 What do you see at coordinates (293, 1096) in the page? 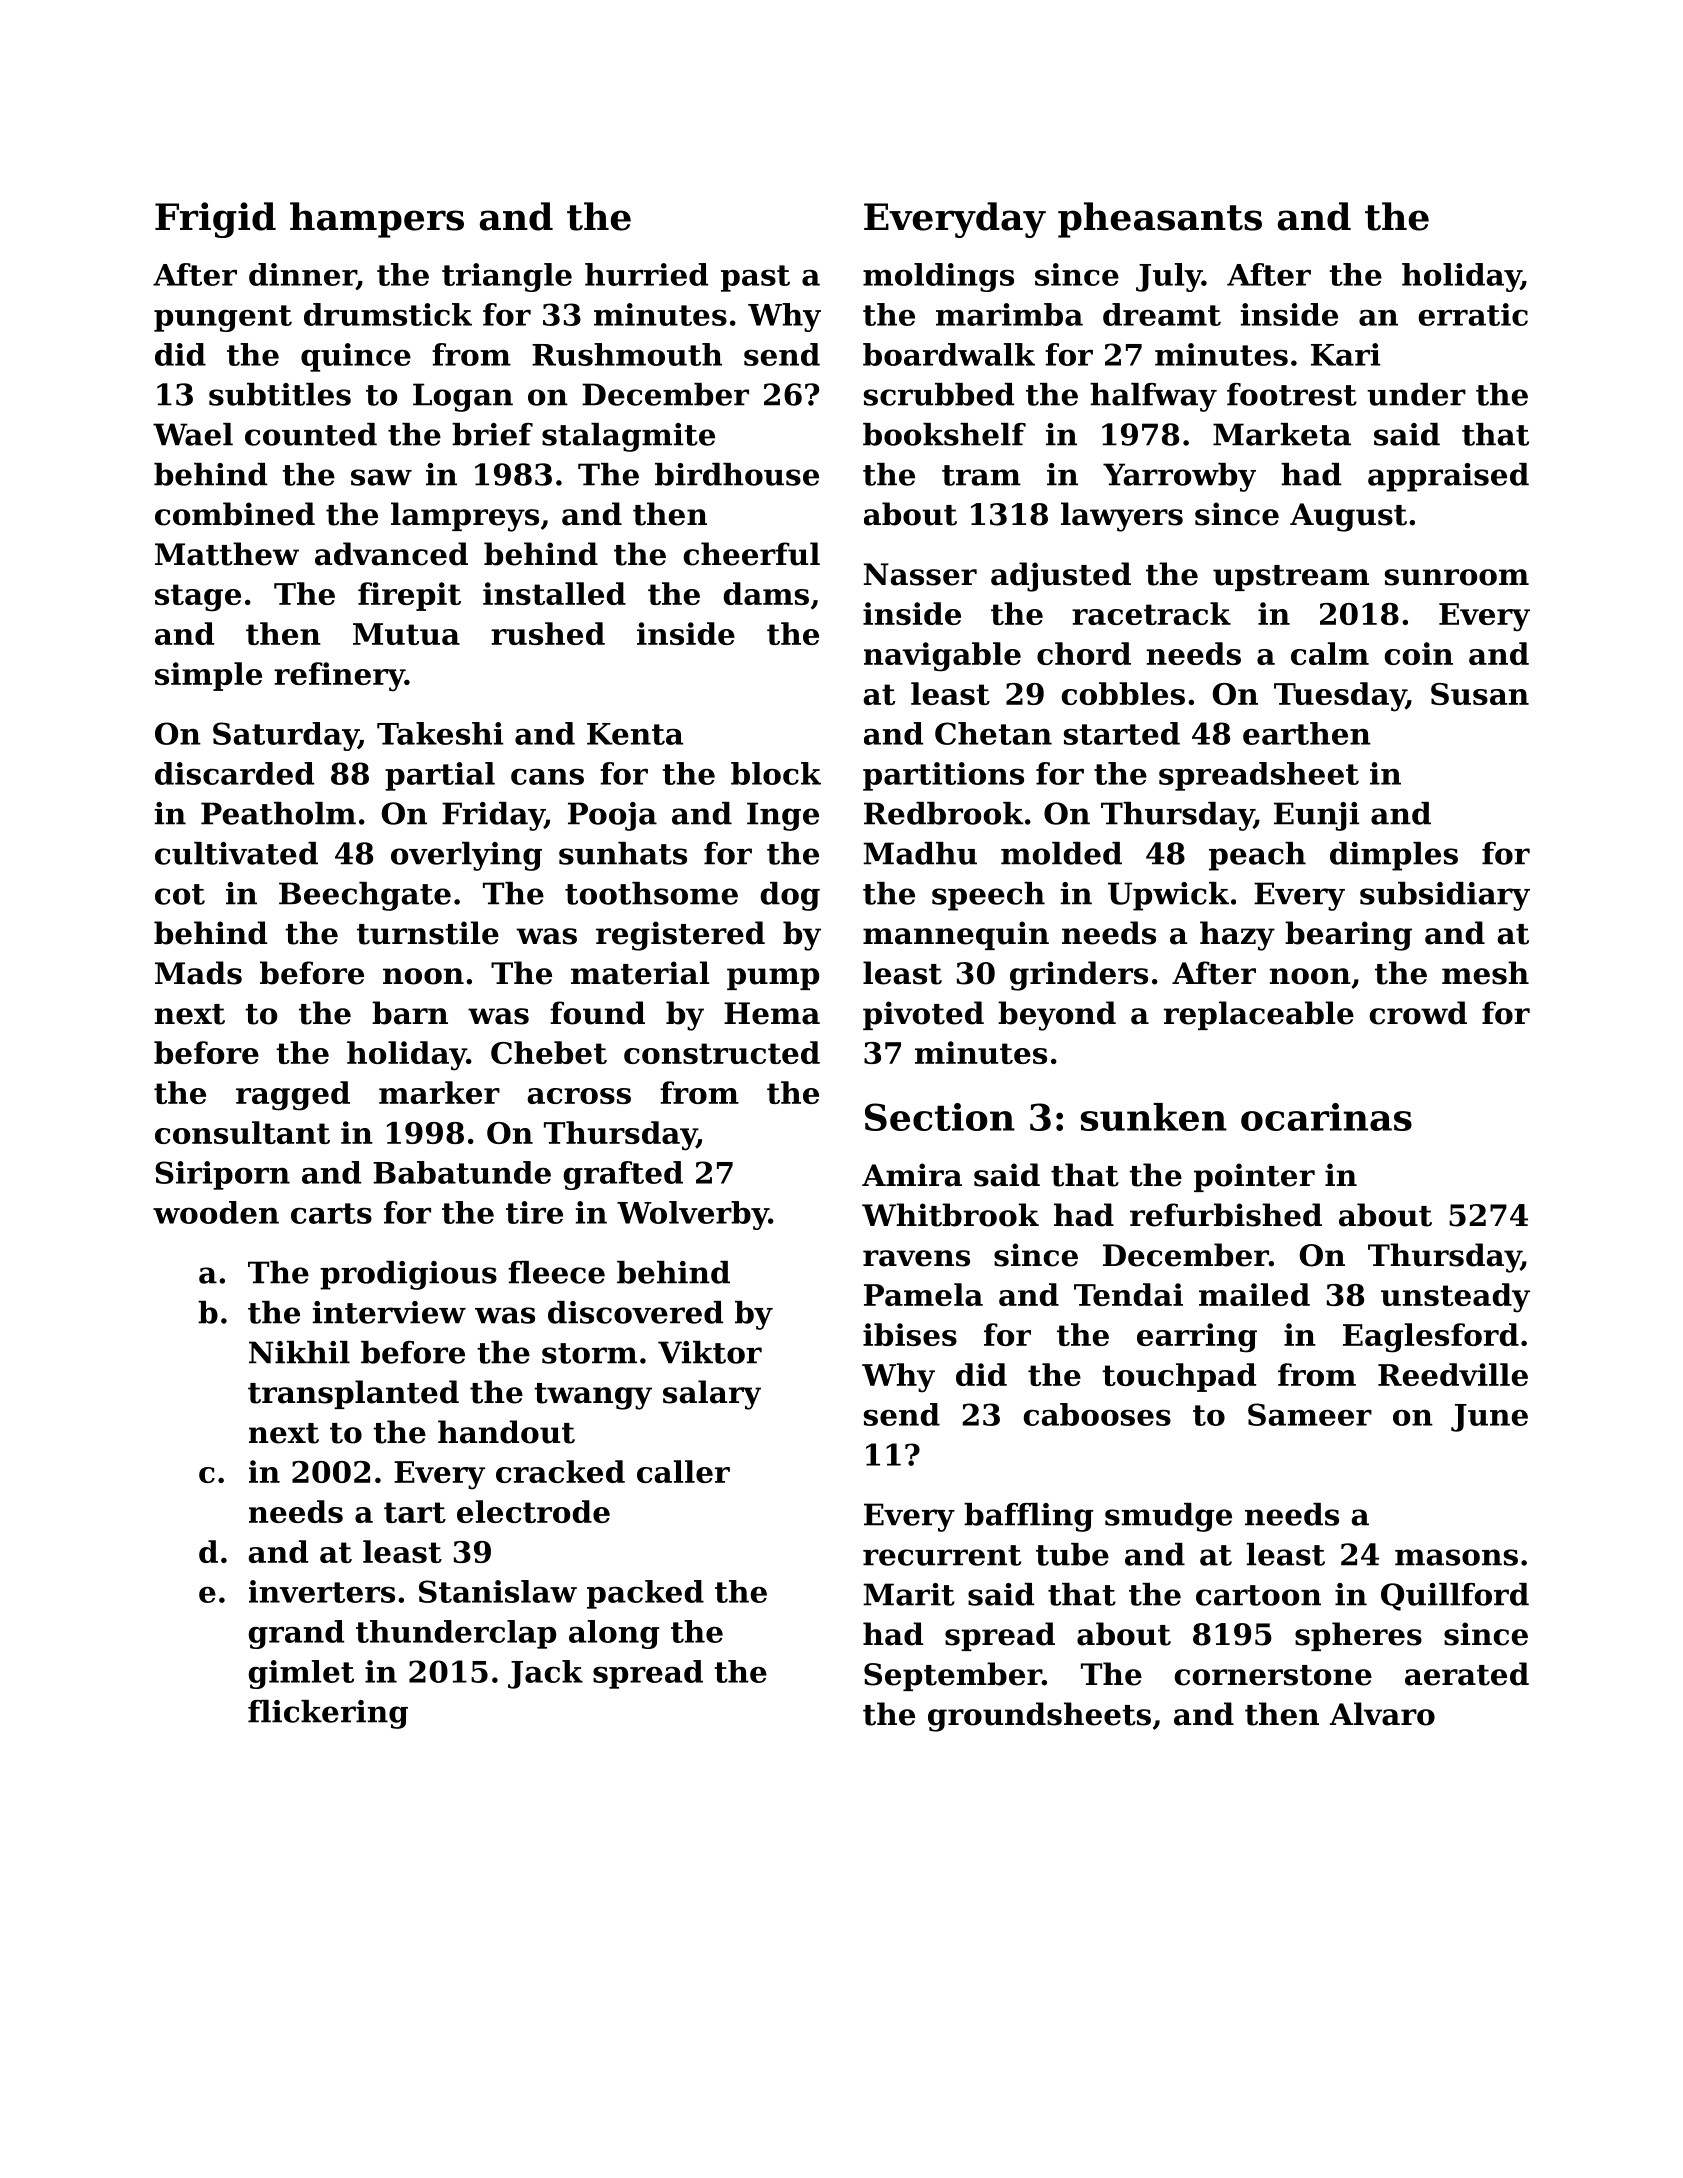
I see `ragged` at bounding box center [293, 1096].
